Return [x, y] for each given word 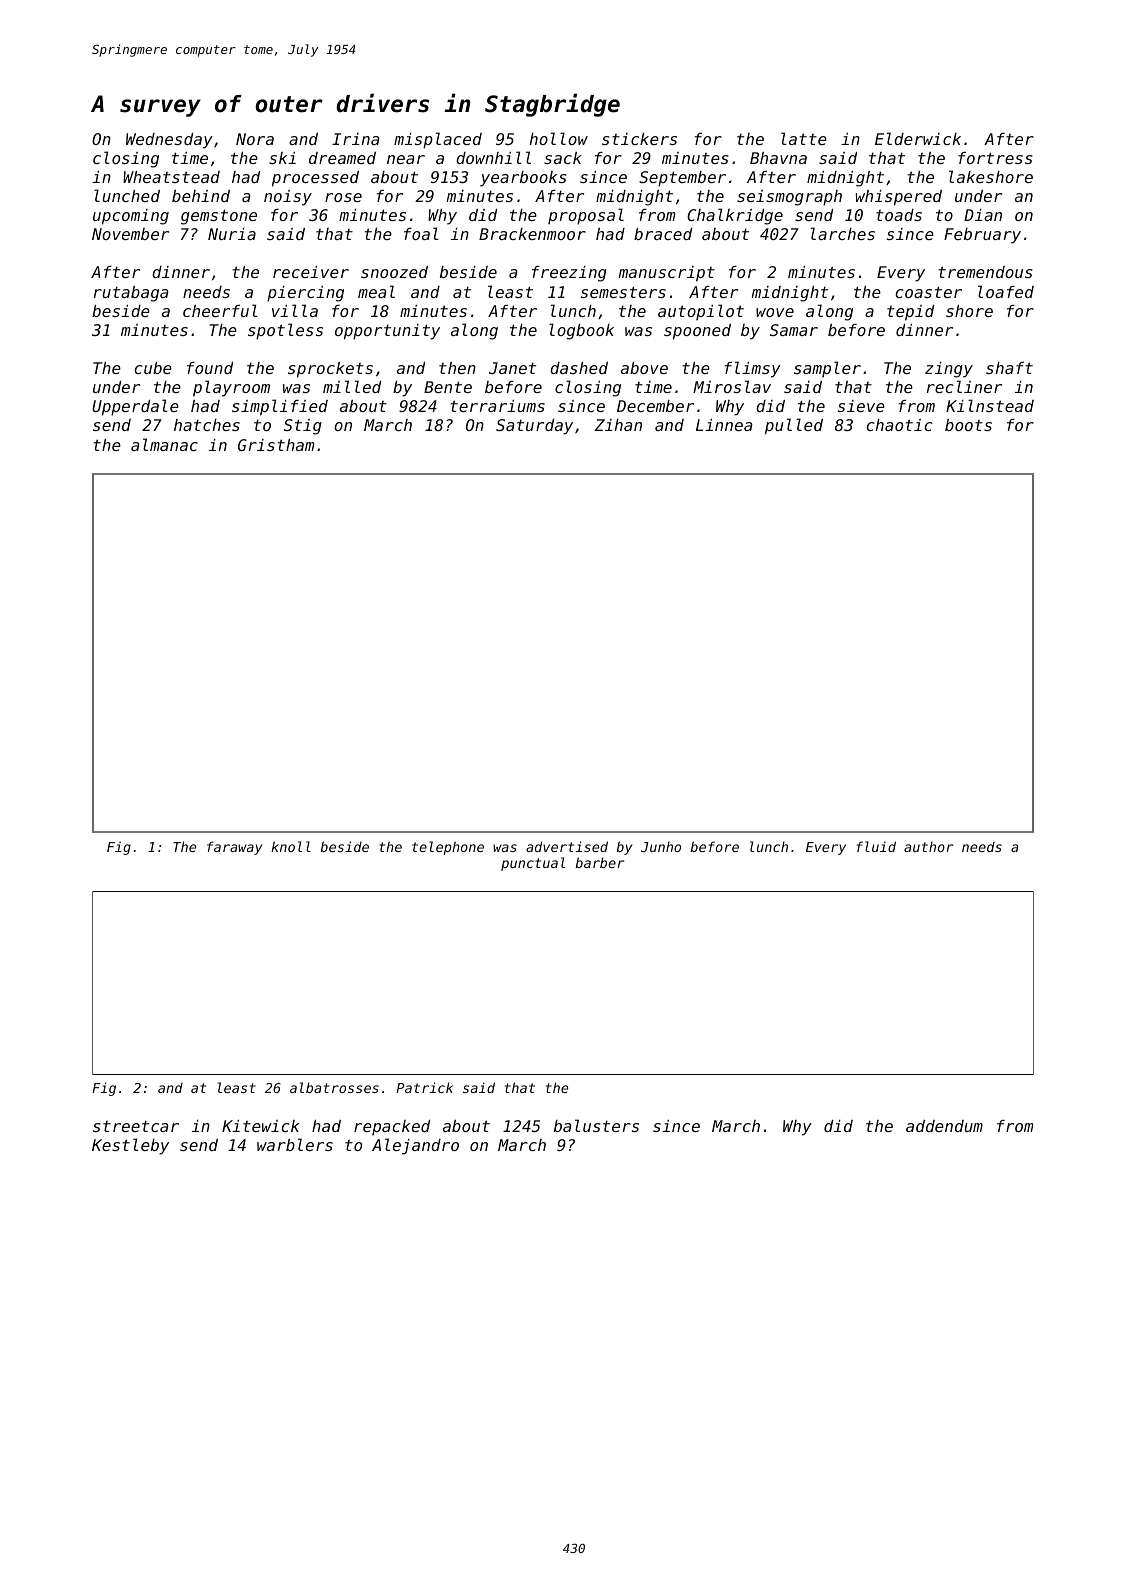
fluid [876, 846]
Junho [661, 846]
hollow [559, 138]
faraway [235, 848]
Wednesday [169, 141]
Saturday [534, 427]
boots [968, 425]
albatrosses [334, 1087]
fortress [995, 158]
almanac [164, 444]
